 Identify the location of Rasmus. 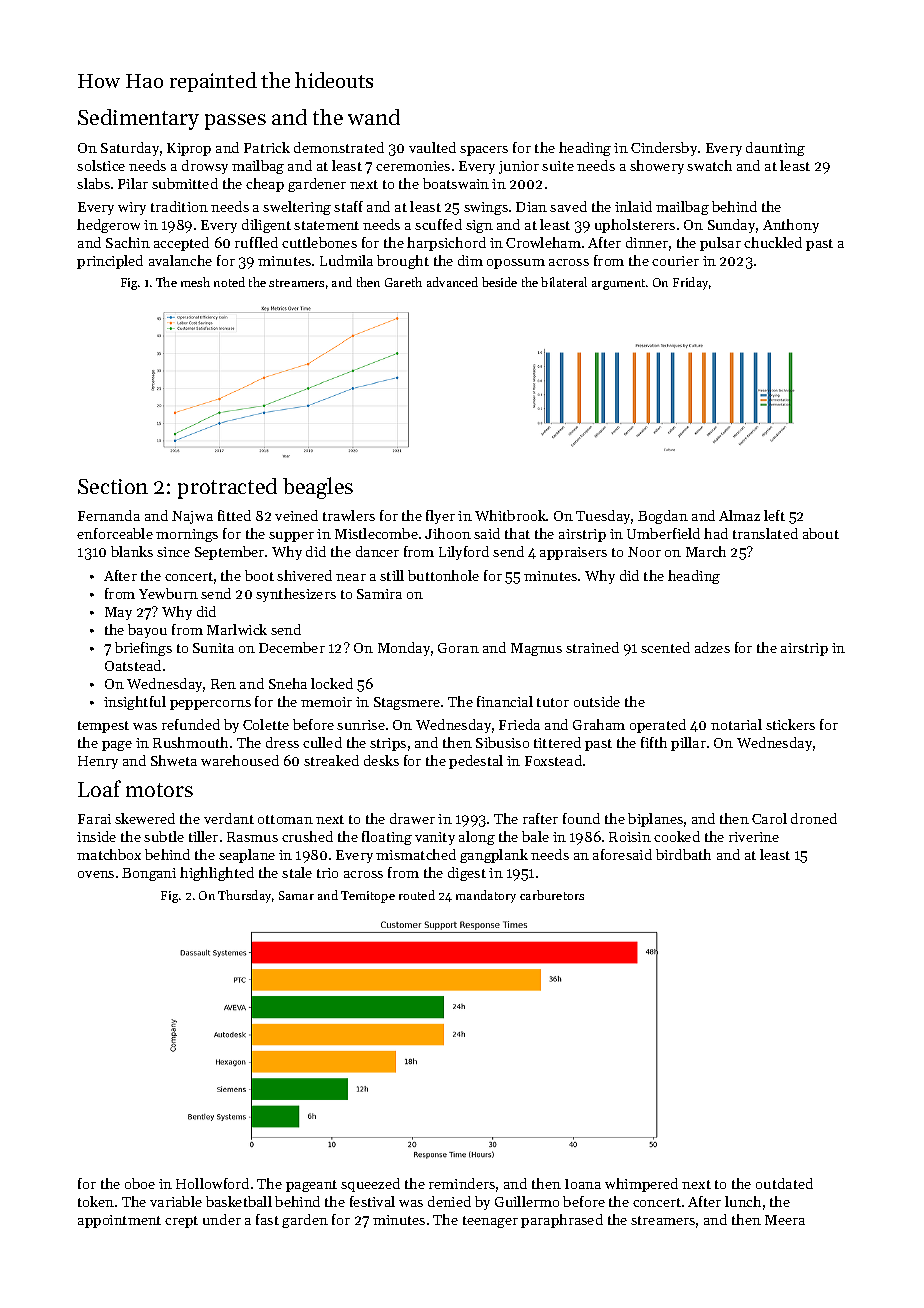
(252, 837).
